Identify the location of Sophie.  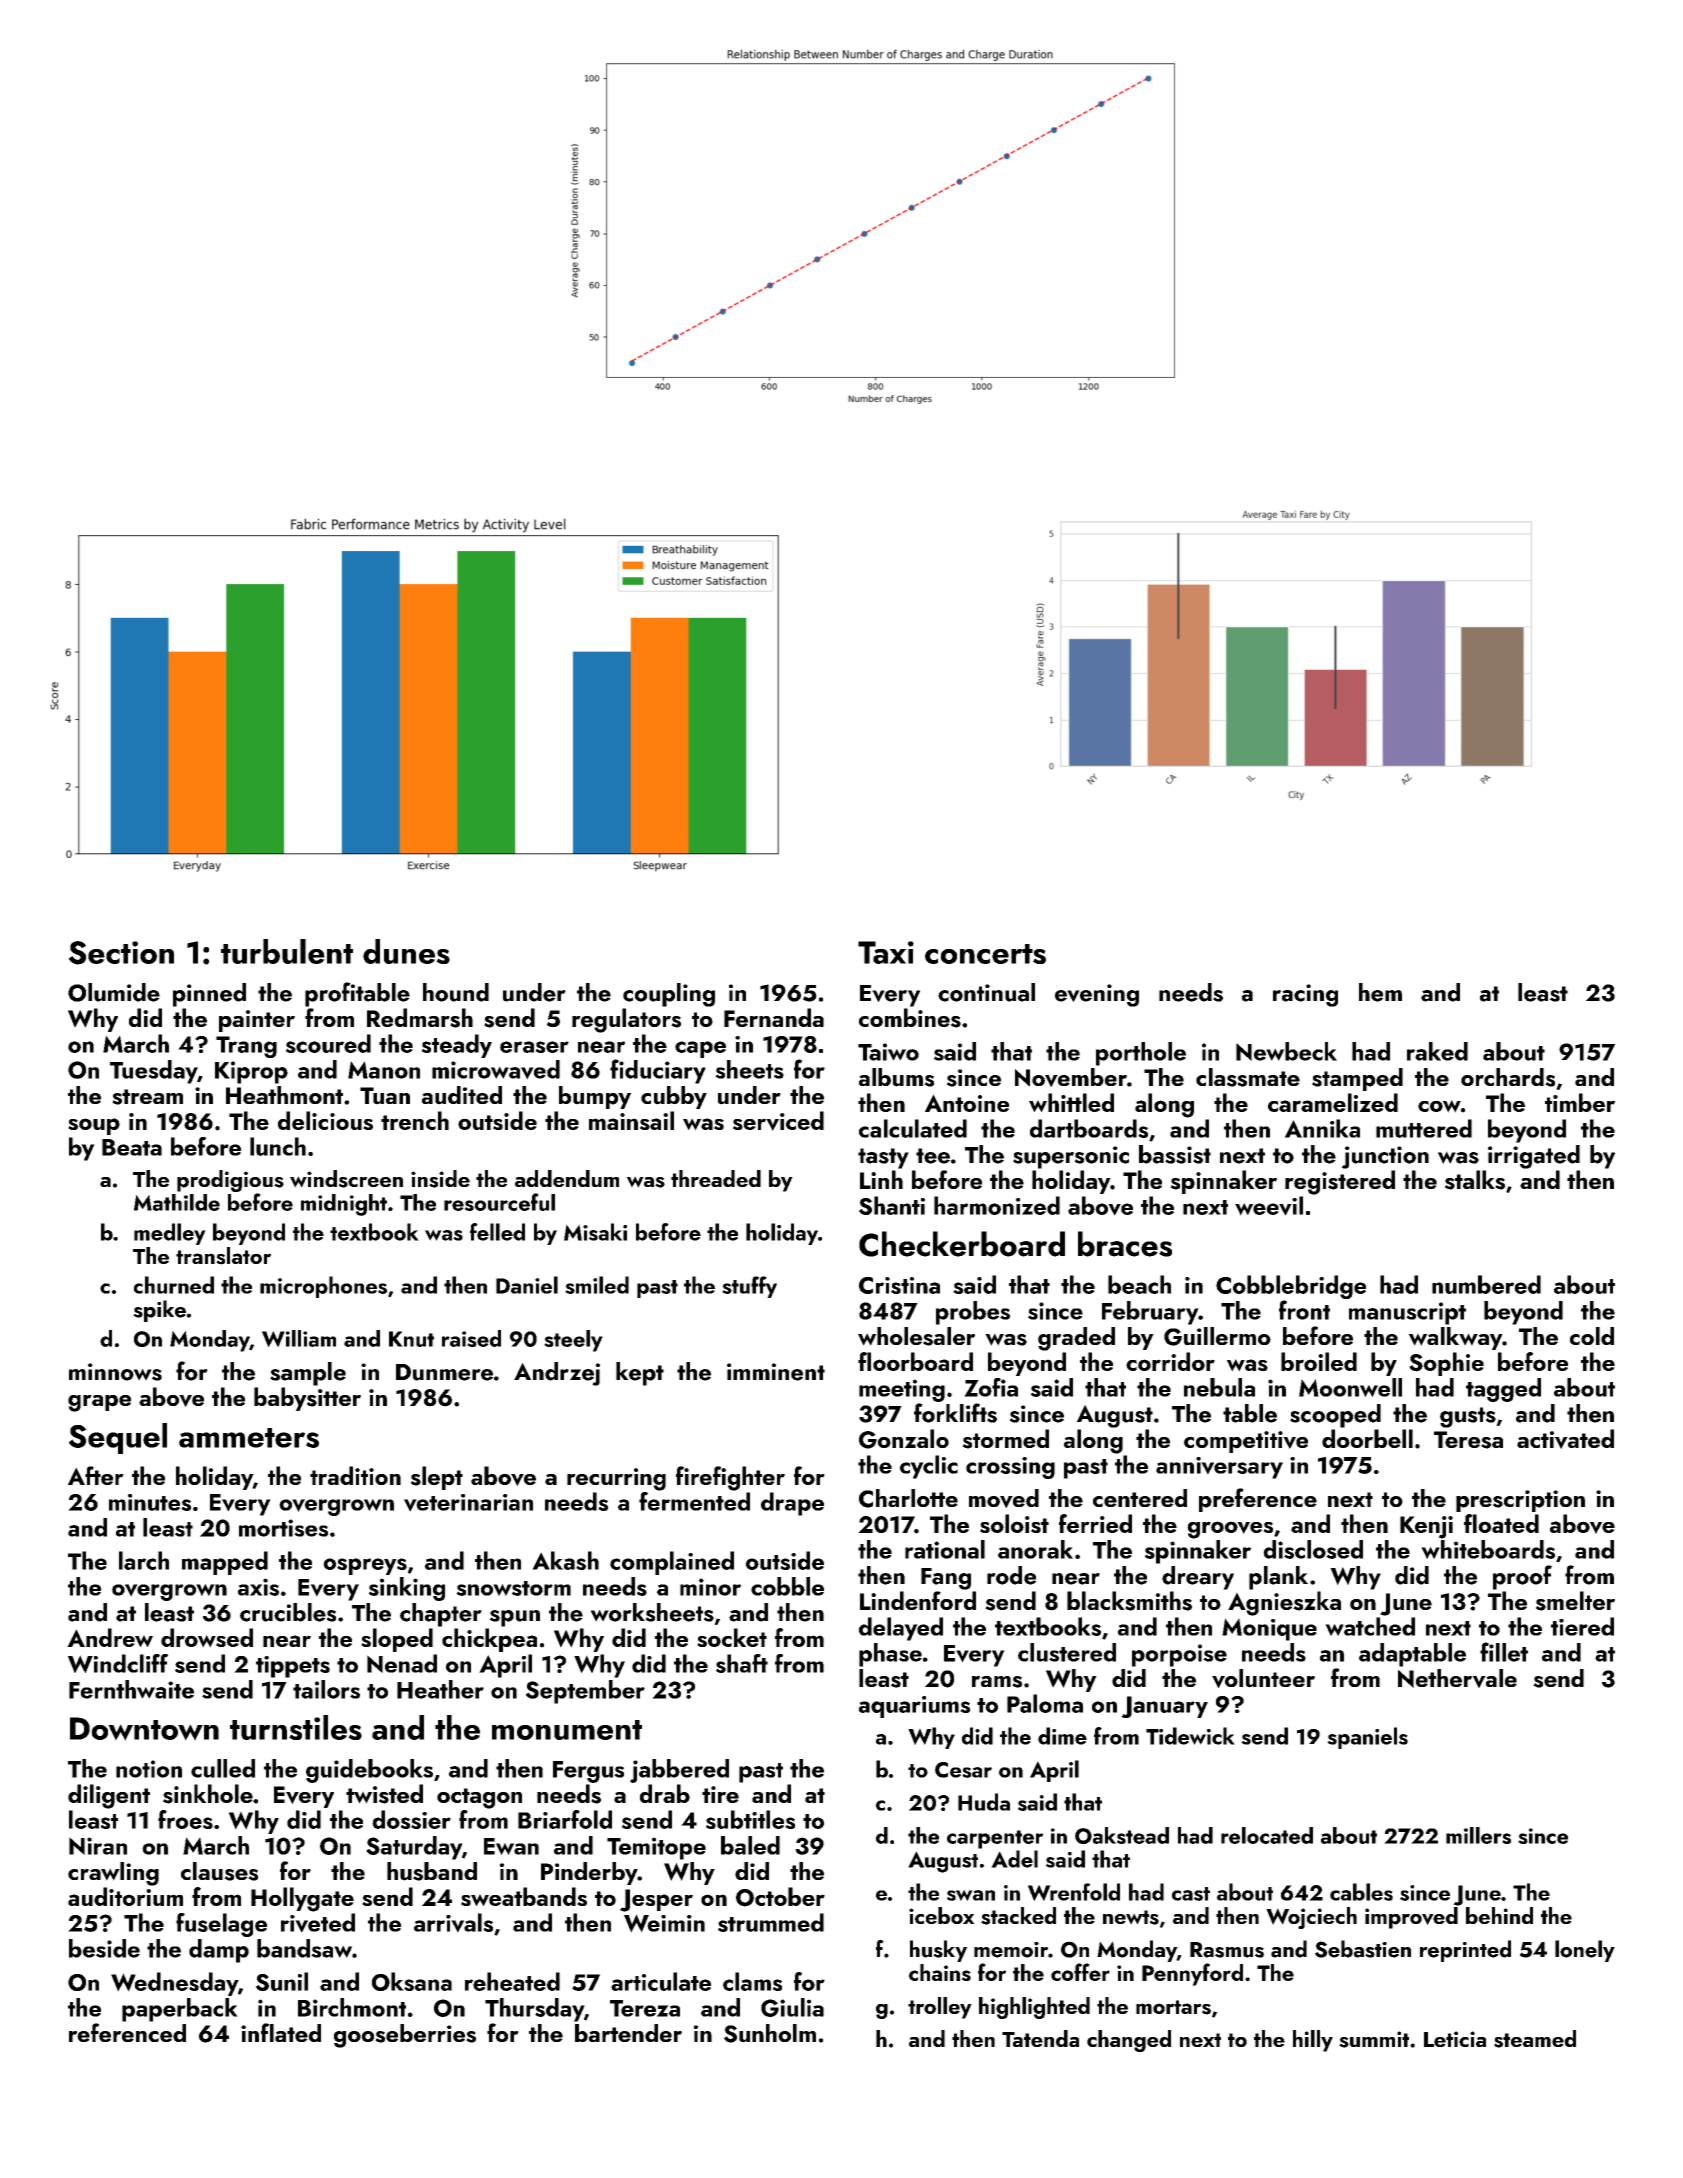
(1446, 1364).
